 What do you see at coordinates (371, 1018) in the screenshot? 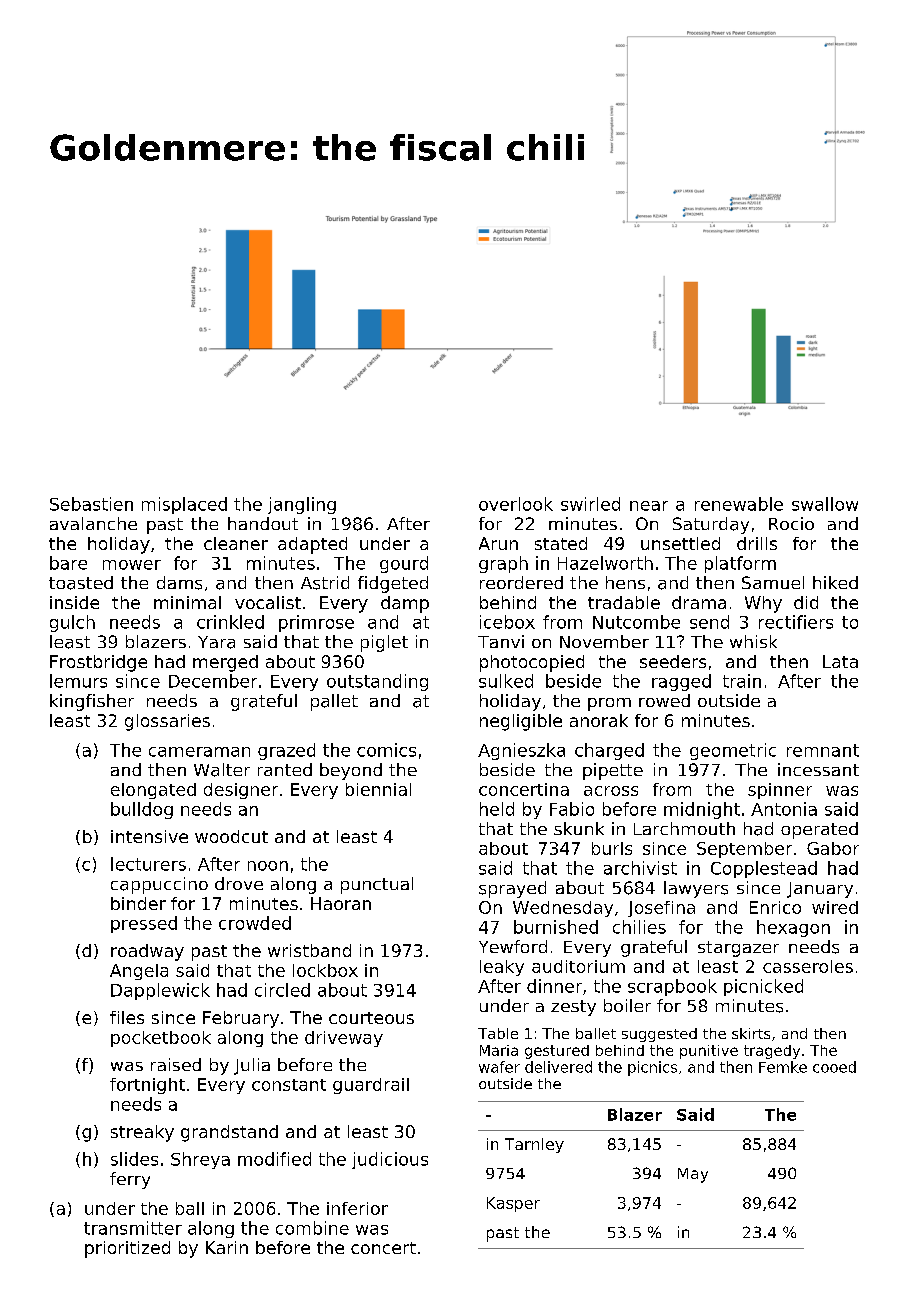
I see `courteous` at bounding box center [371, 1018].
